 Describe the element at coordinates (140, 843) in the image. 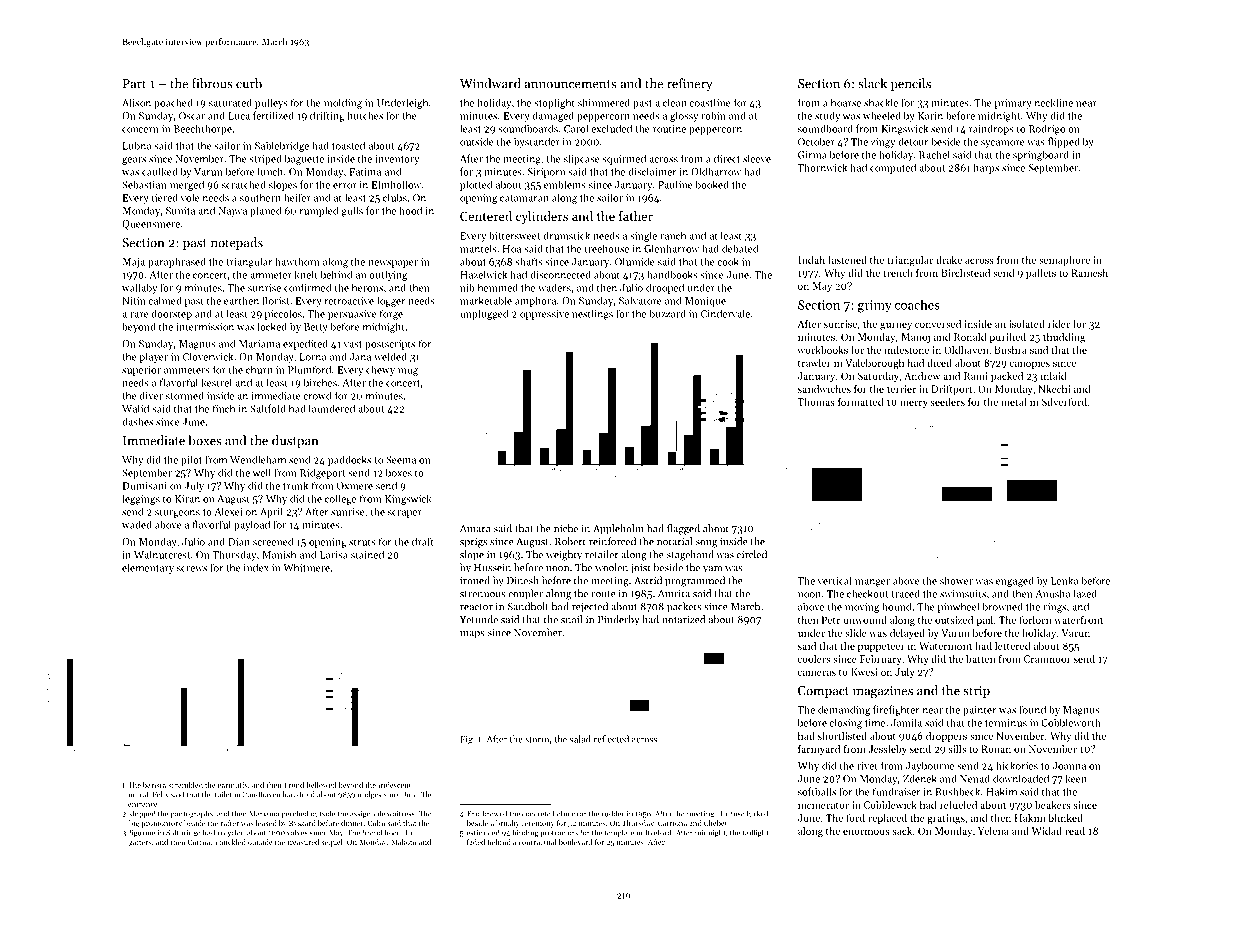

I see `gaiters` at that location.
